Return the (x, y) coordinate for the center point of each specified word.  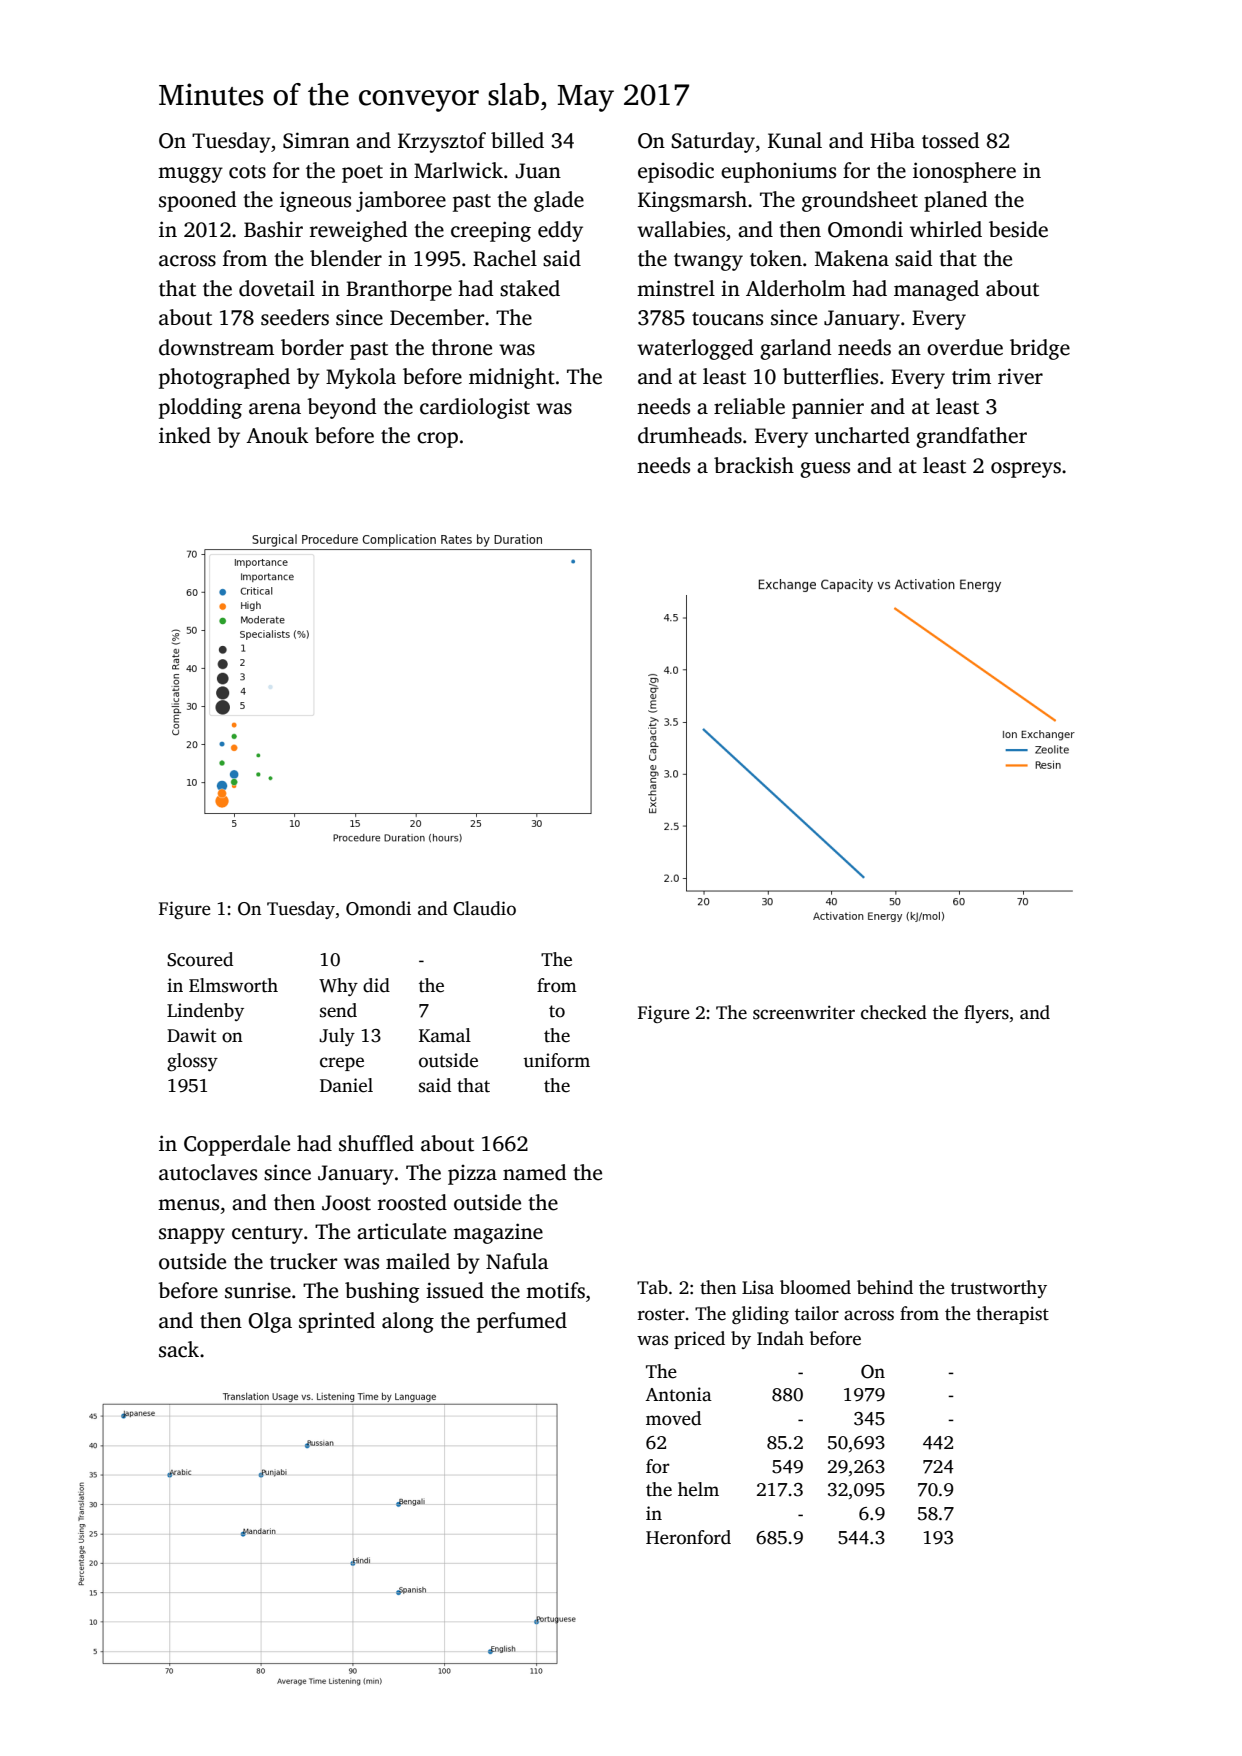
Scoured (200, 959)
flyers (986, 1014)
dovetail (277, 288)
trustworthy (999, 1289)
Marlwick (458, 170)
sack (179, 1349)
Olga (270, 1322)
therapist (1012, 1315)
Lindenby (205, 1012)
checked (894, 1012)
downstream (216, 347)
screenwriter (804, 1012)
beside (1018, 229)
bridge (1040, 349)
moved (673, 1418)
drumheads (690, 435)
